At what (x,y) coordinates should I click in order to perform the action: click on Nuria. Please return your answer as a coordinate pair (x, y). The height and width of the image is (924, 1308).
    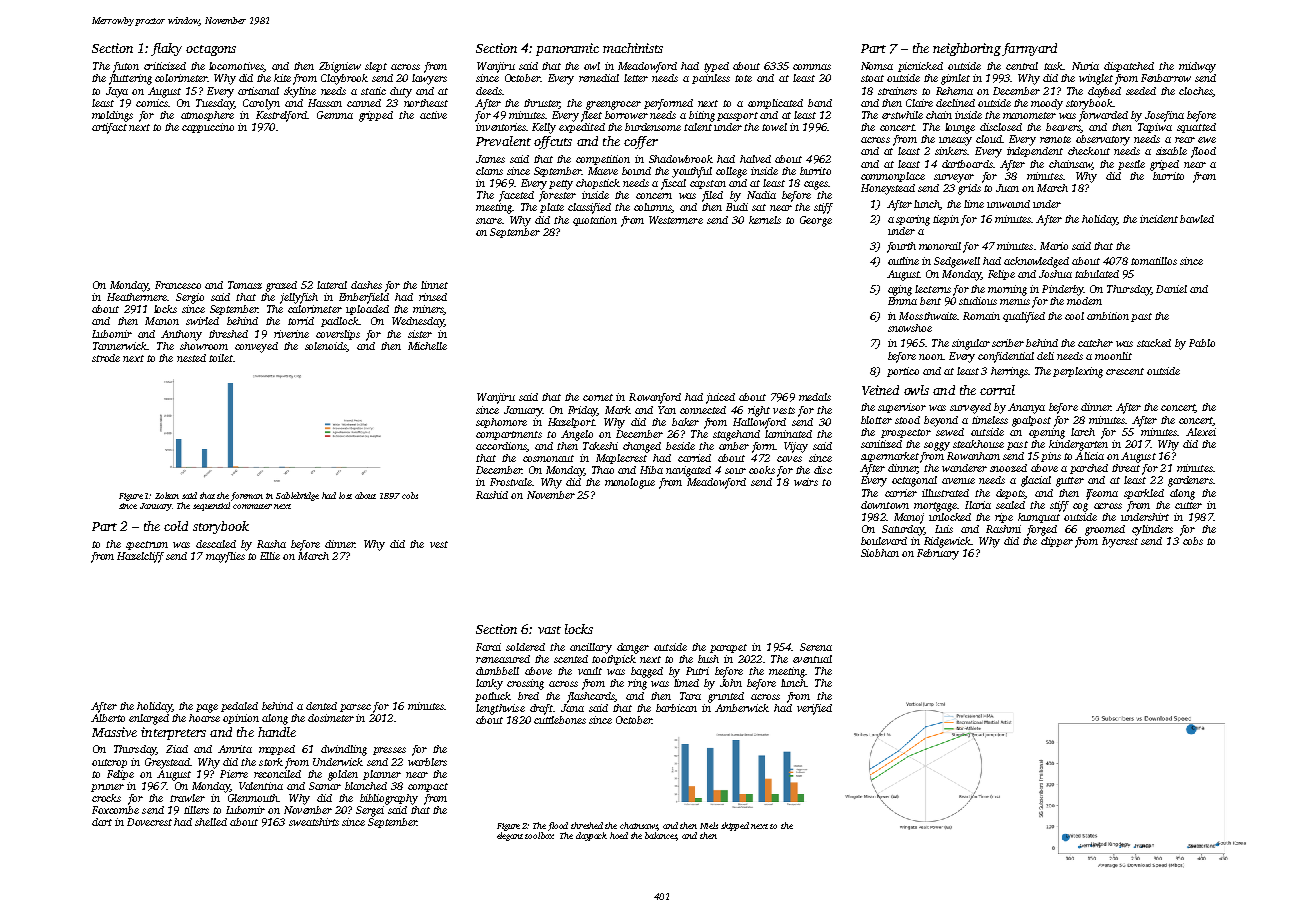
    Looking at the image, I should click on (1085, 66).
